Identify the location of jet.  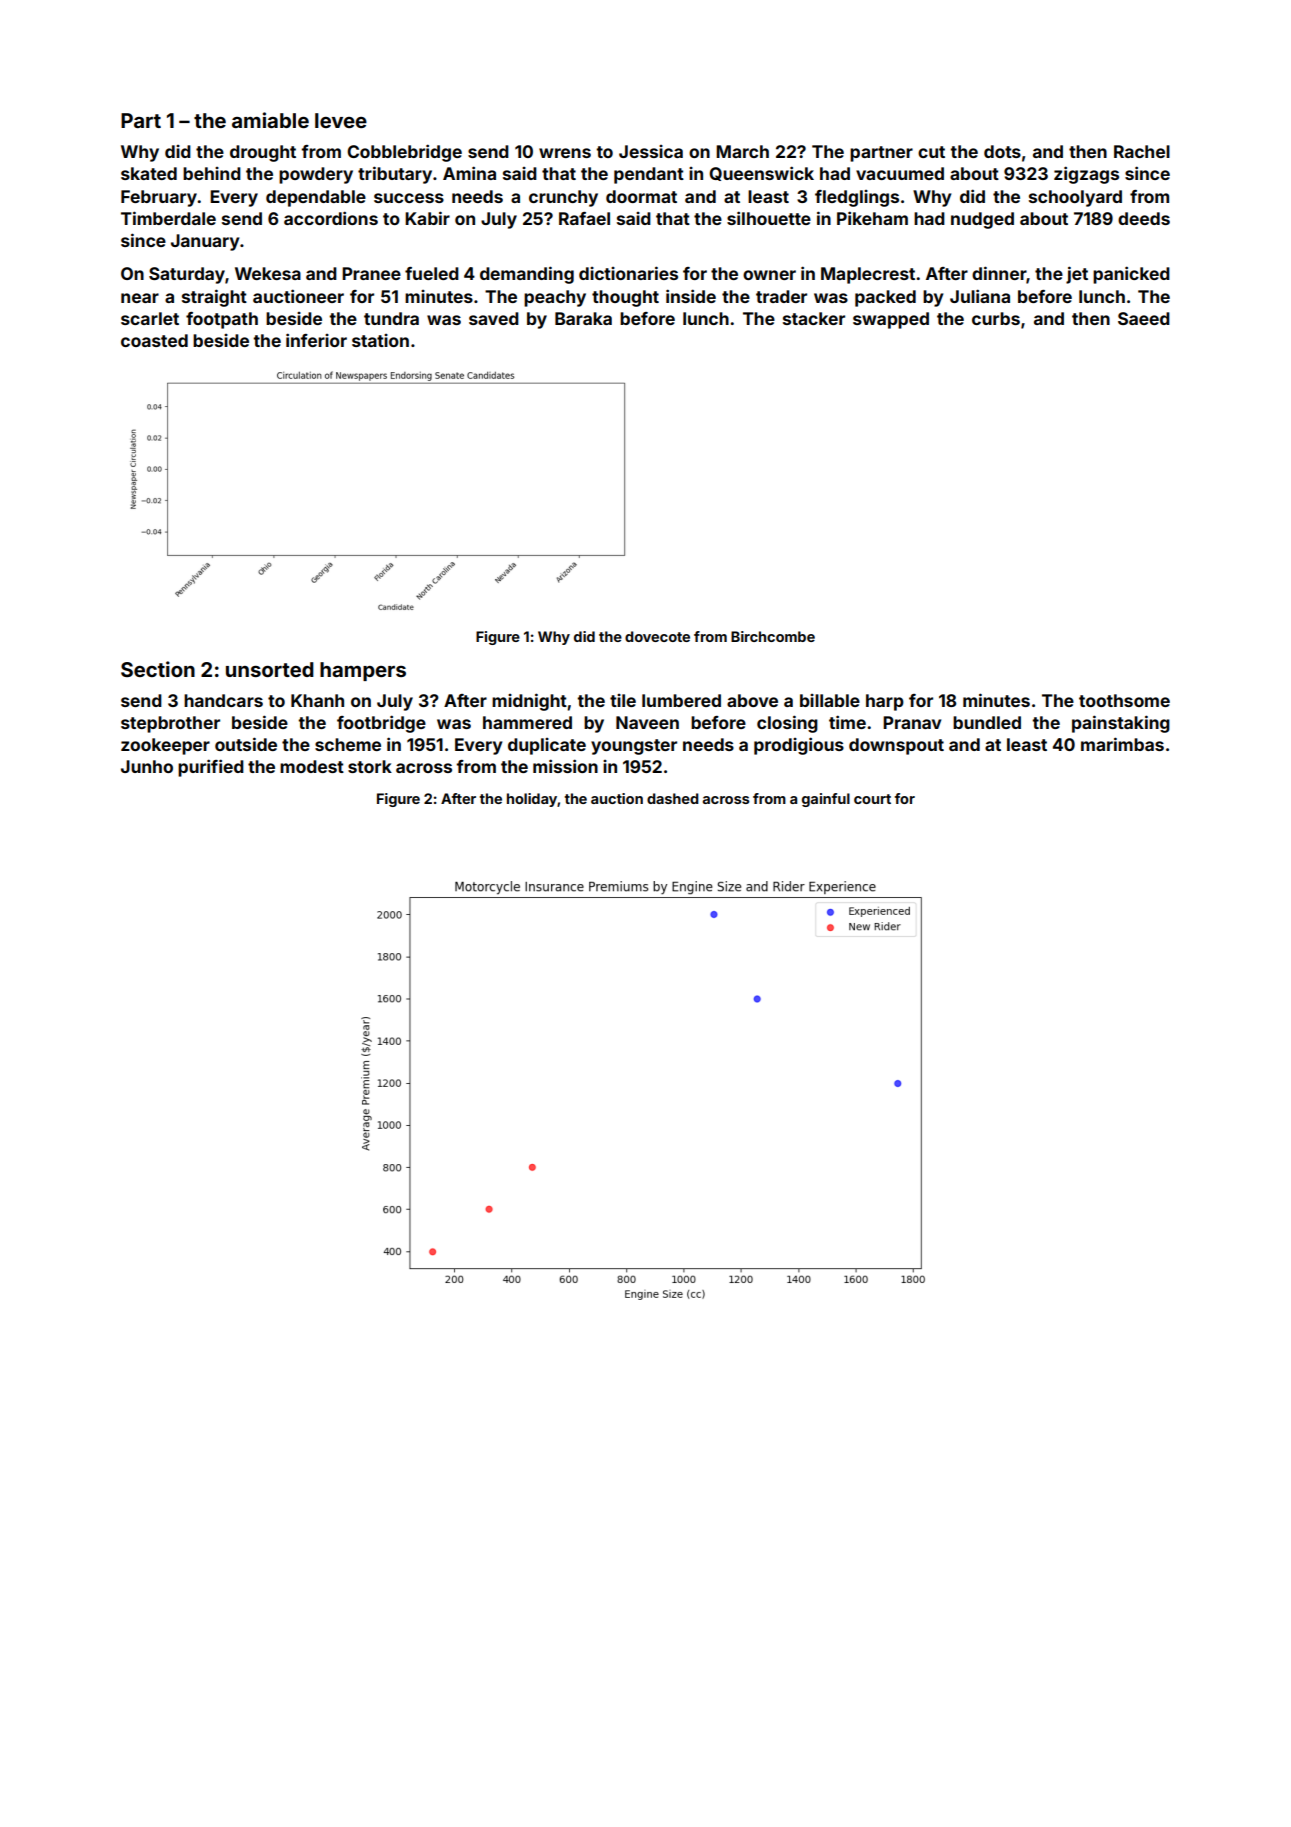
(1077, 275).
